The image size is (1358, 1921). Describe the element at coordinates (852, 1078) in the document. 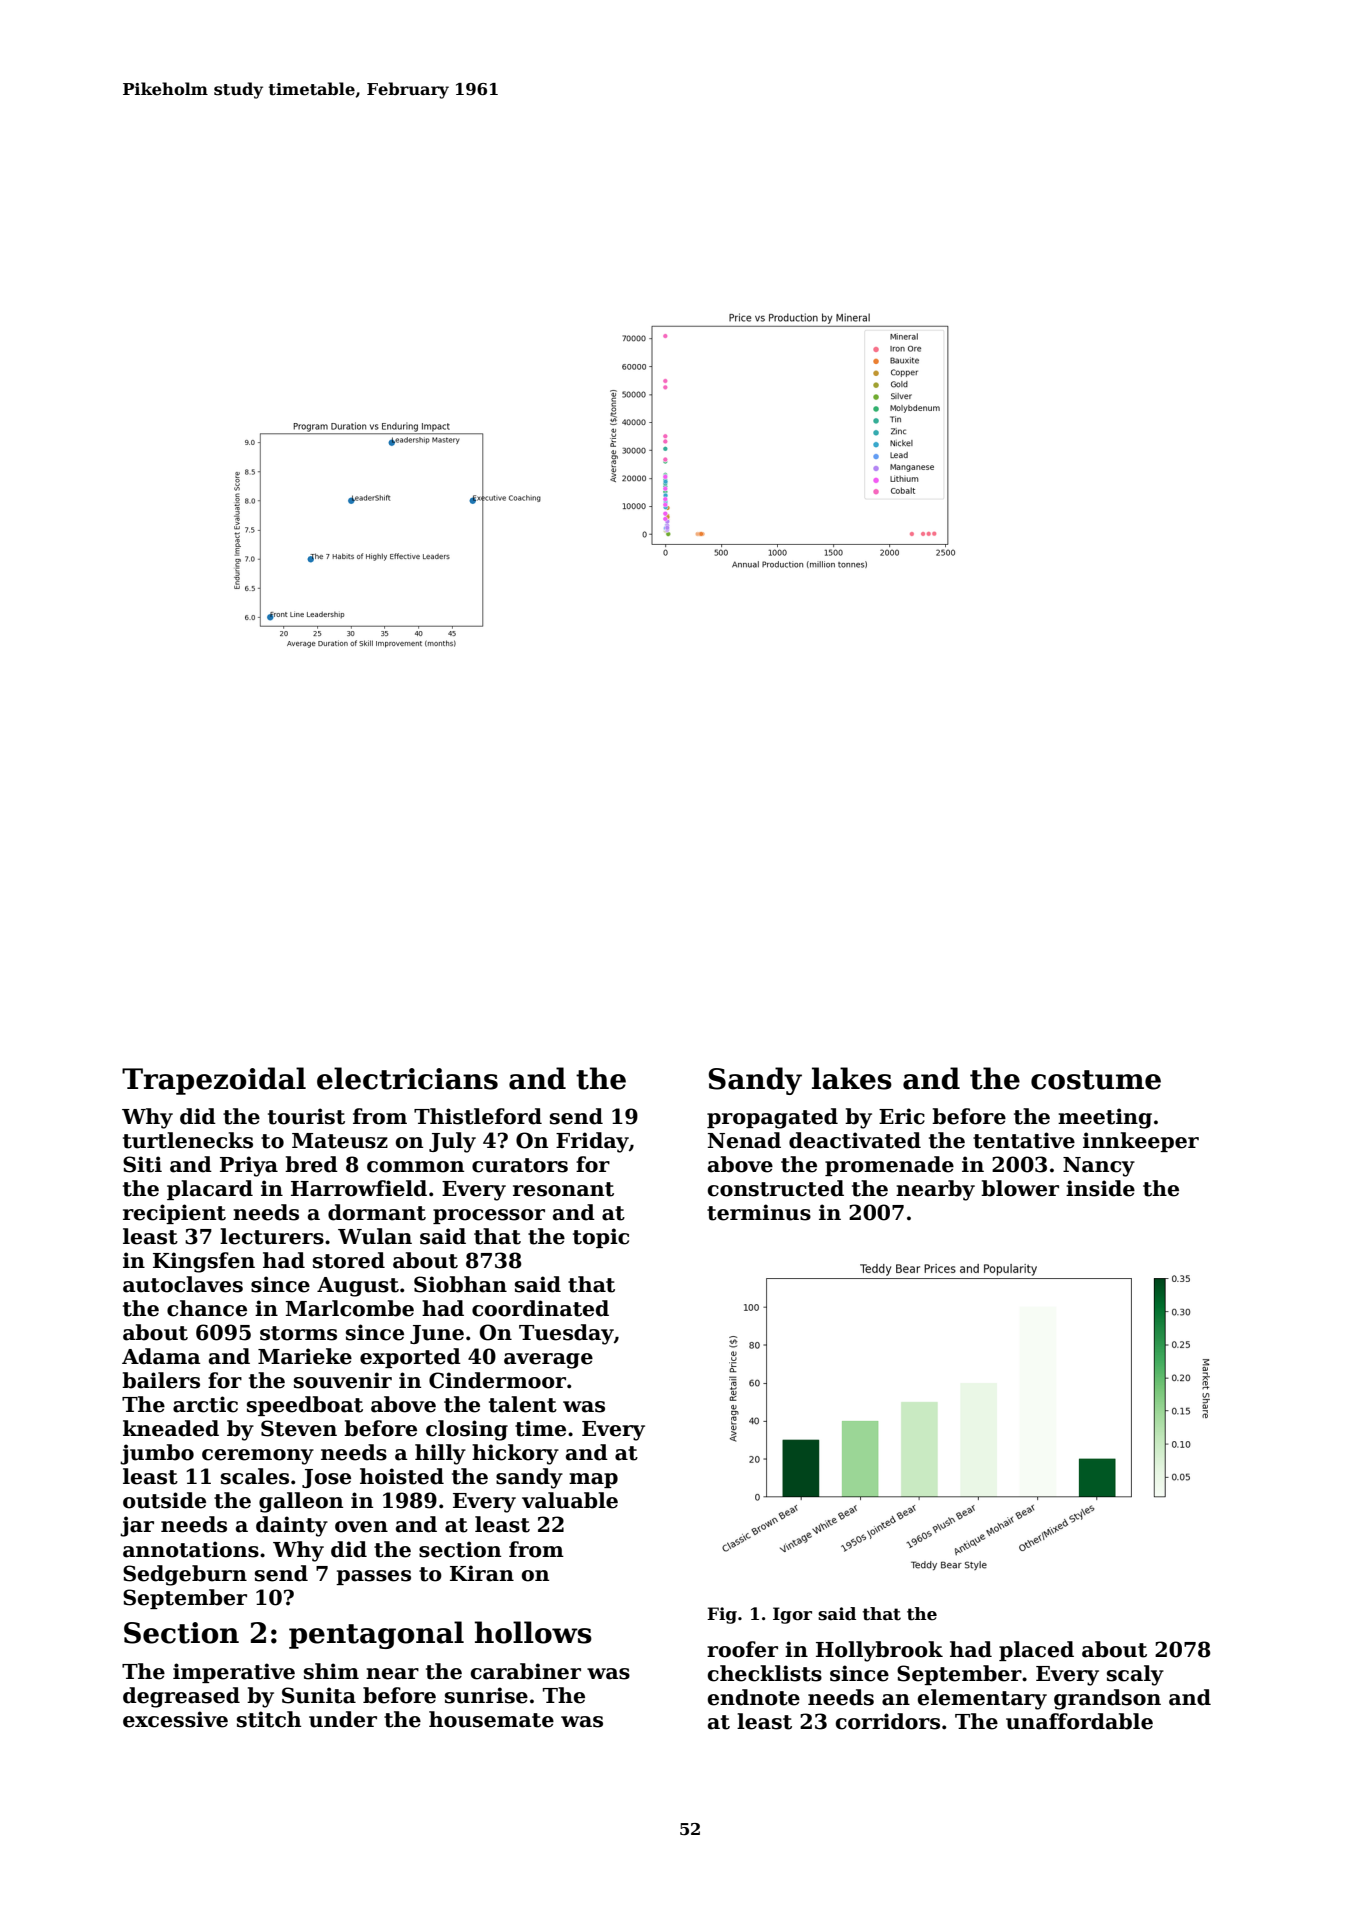

I see `lakes` at that location.
